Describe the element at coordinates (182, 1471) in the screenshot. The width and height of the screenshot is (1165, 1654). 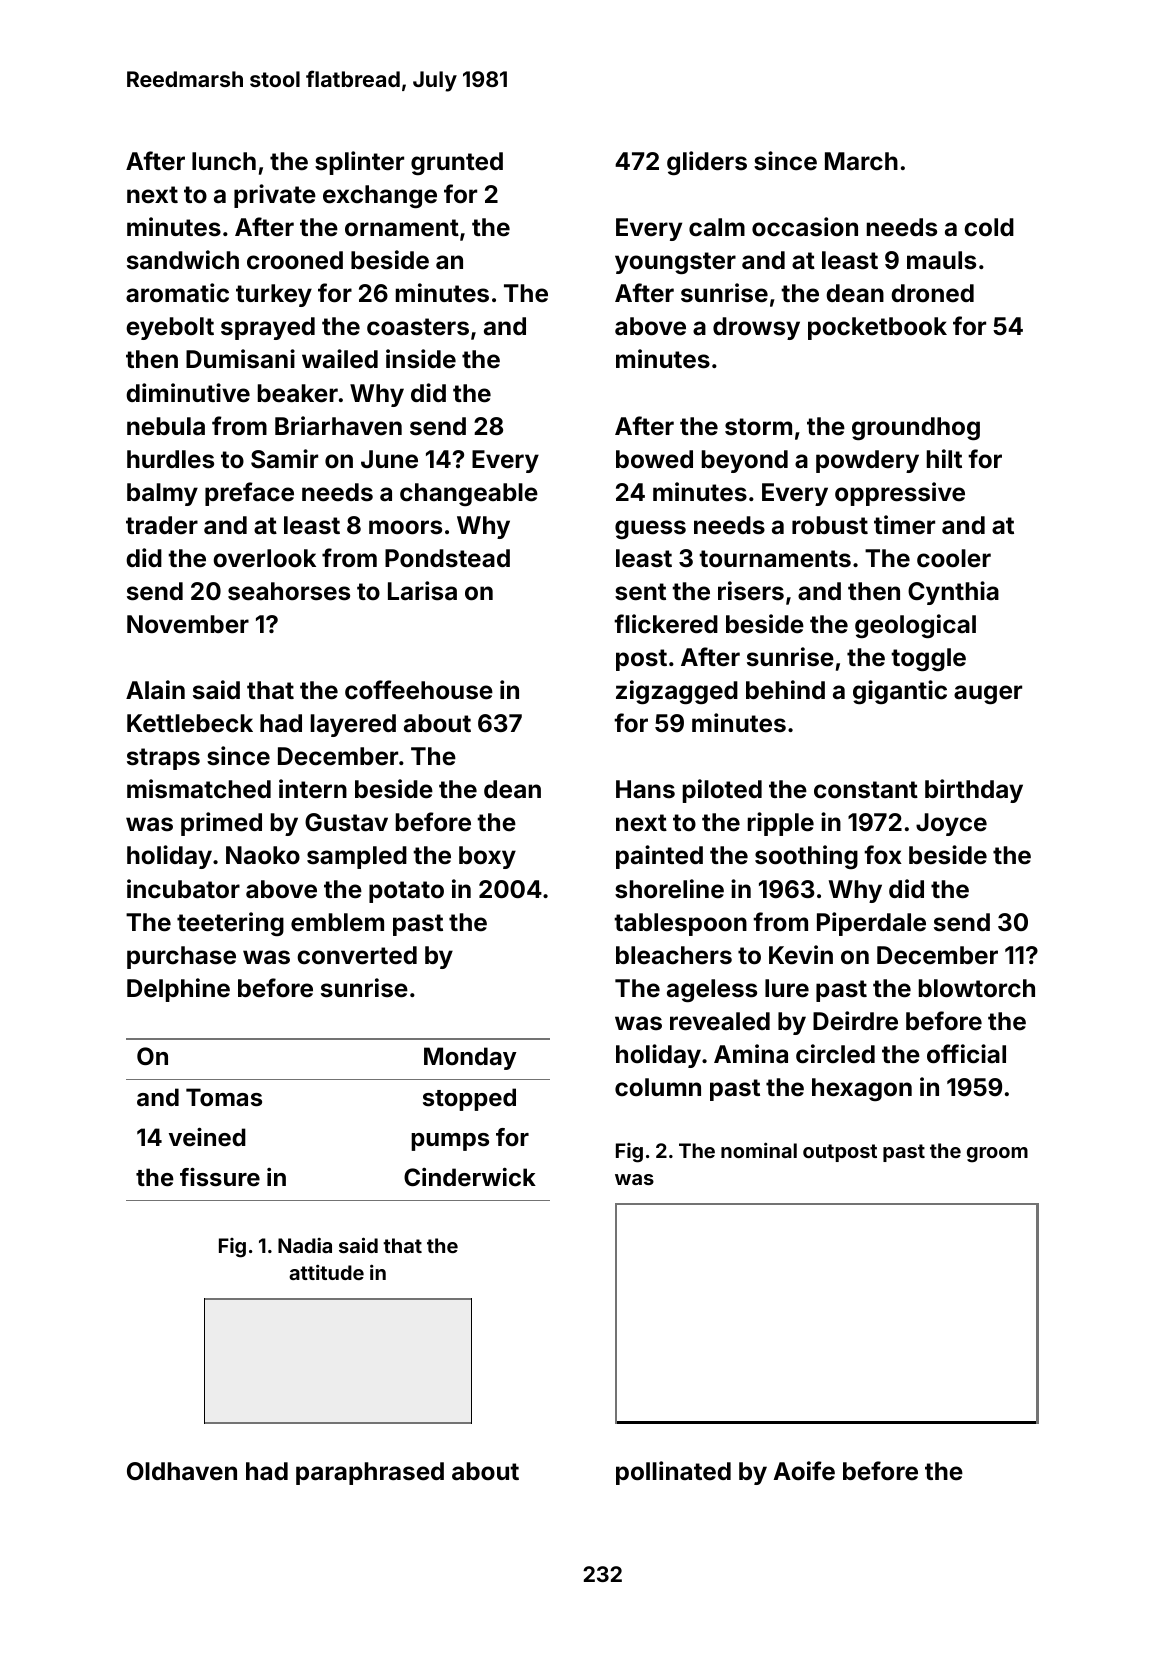
I see `Oldhaven` at that location.
